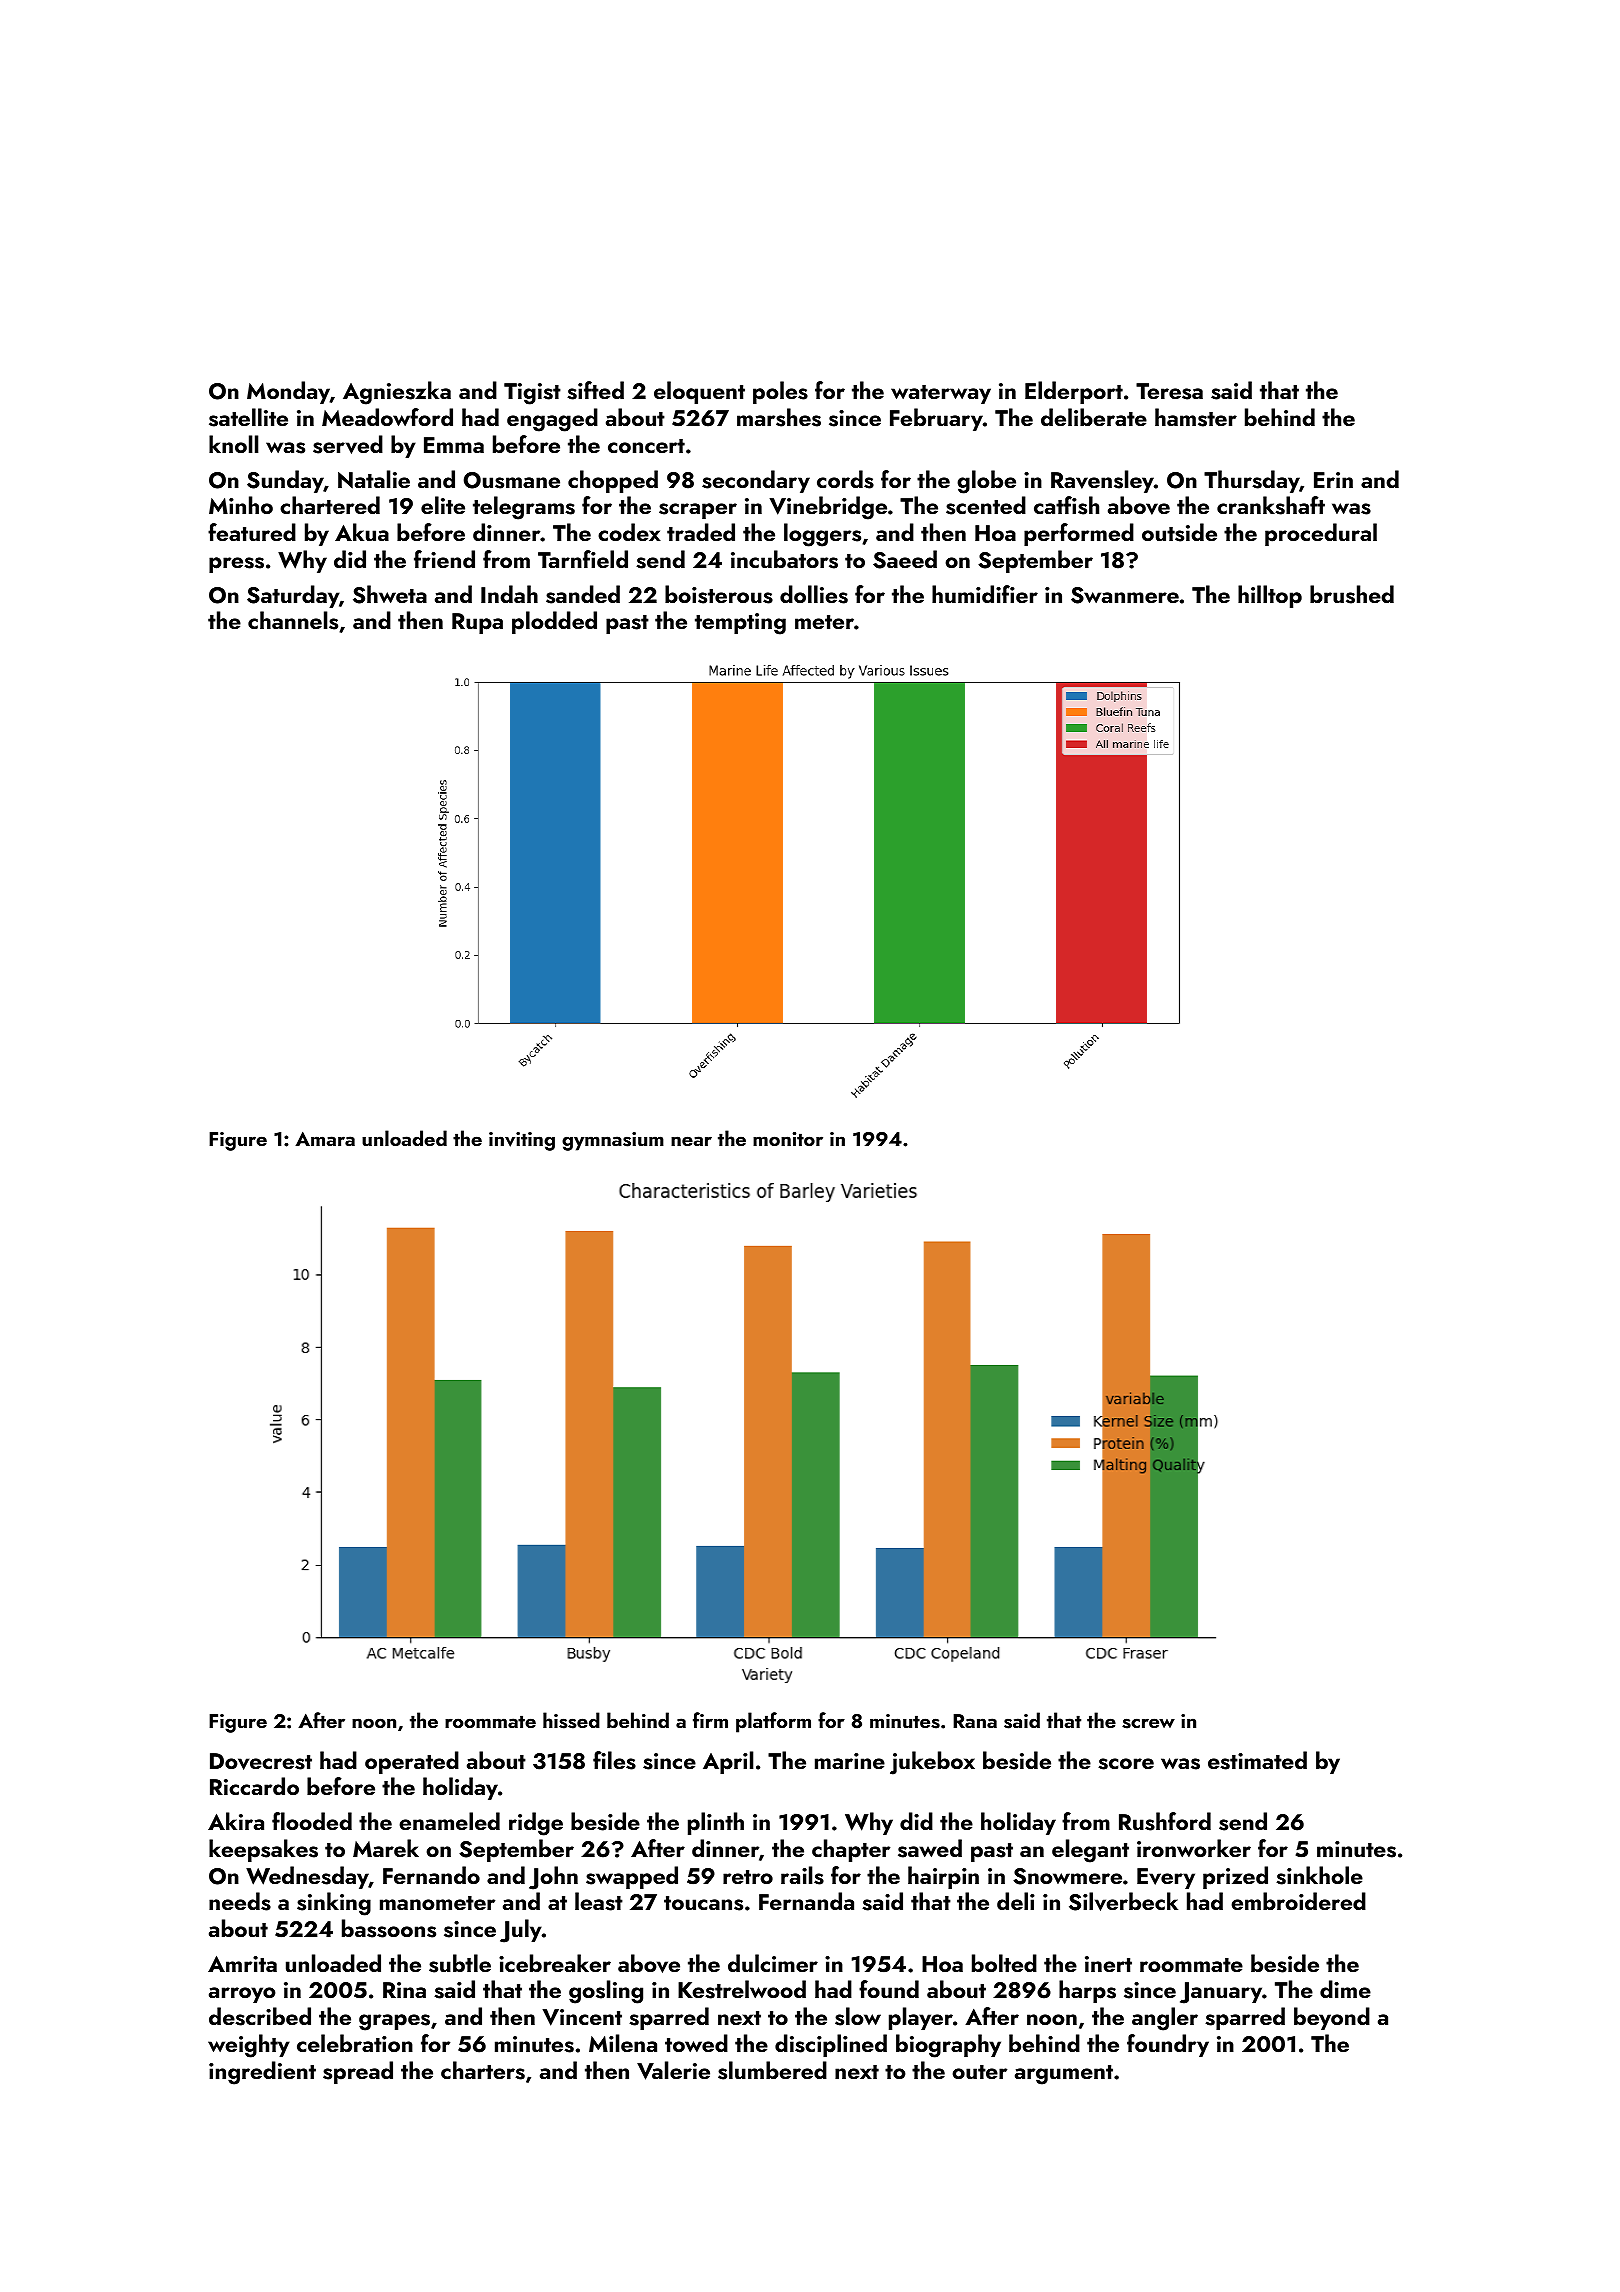 This screenshot has width=1620, height=2292. What do you see at coordinates (412, 1762) in the screenshot?
I see `operated` at bounding box center [412, 1762].
